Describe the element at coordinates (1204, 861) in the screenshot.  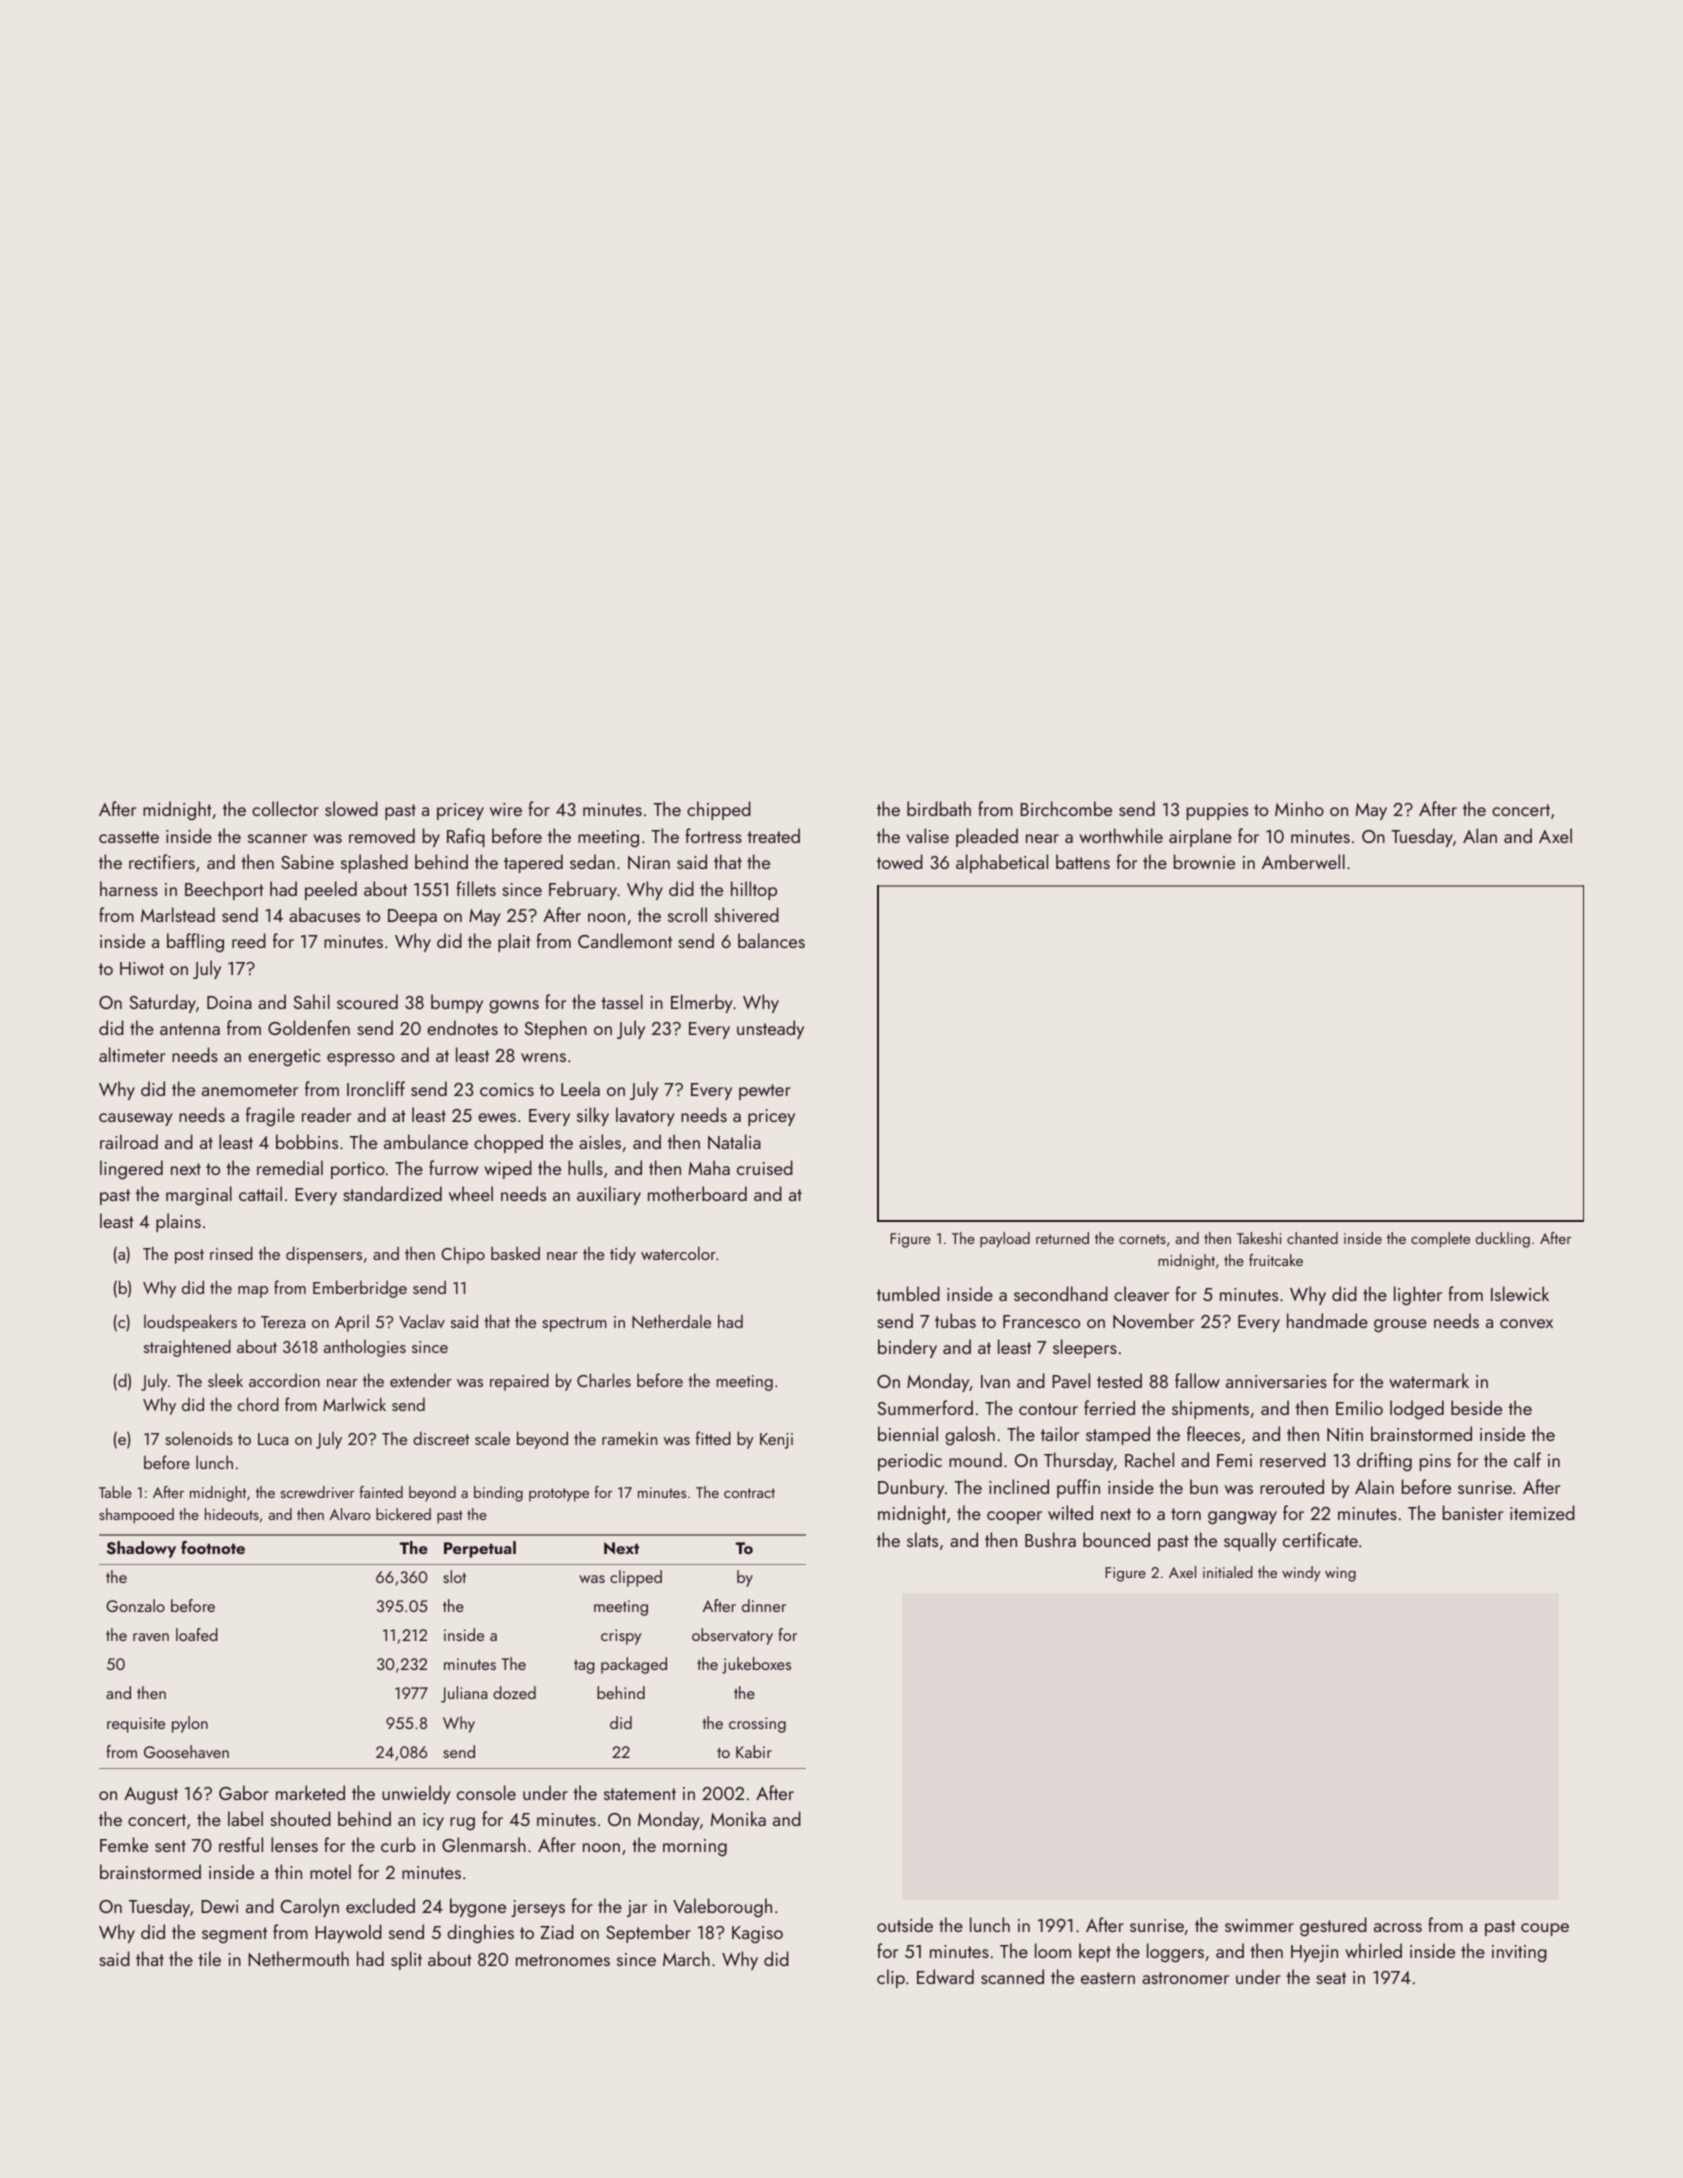
I see `brownie` at that location.
